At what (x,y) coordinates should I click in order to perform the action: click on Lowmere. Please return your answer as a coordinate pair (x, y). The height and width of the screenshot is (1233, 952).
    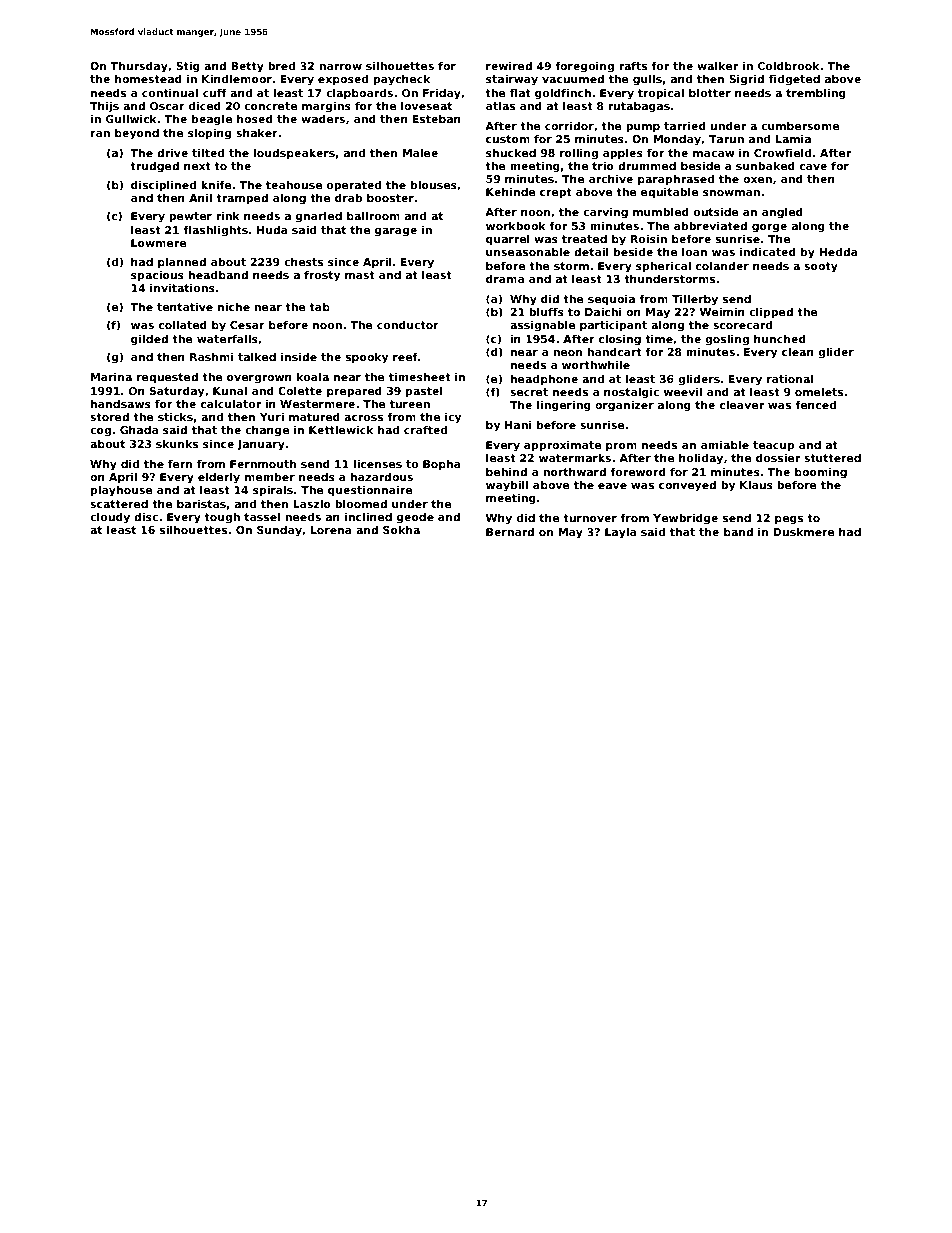
    Looking at the image, I should click on (158, 243).
